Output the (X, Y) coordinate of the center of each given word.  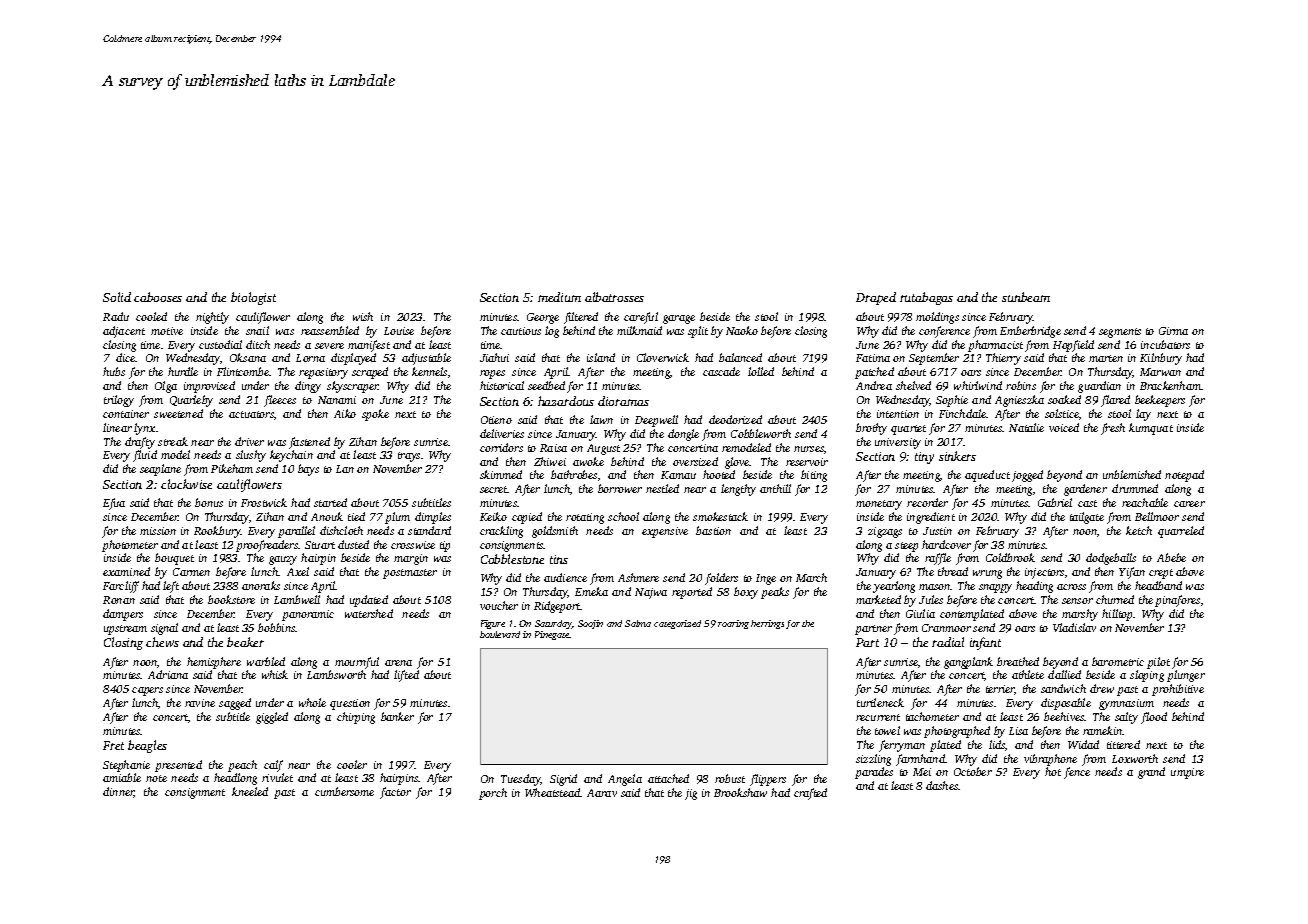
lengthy (738, 490)
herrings (767, 624)
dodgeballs (1111, 559)
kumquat (1151, 429)
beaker (245, 642)
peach (242, 766)
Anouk (327, 516)
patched (874, 373)
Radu (116, 316)
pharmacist (995, 346)
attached (668, 778)
